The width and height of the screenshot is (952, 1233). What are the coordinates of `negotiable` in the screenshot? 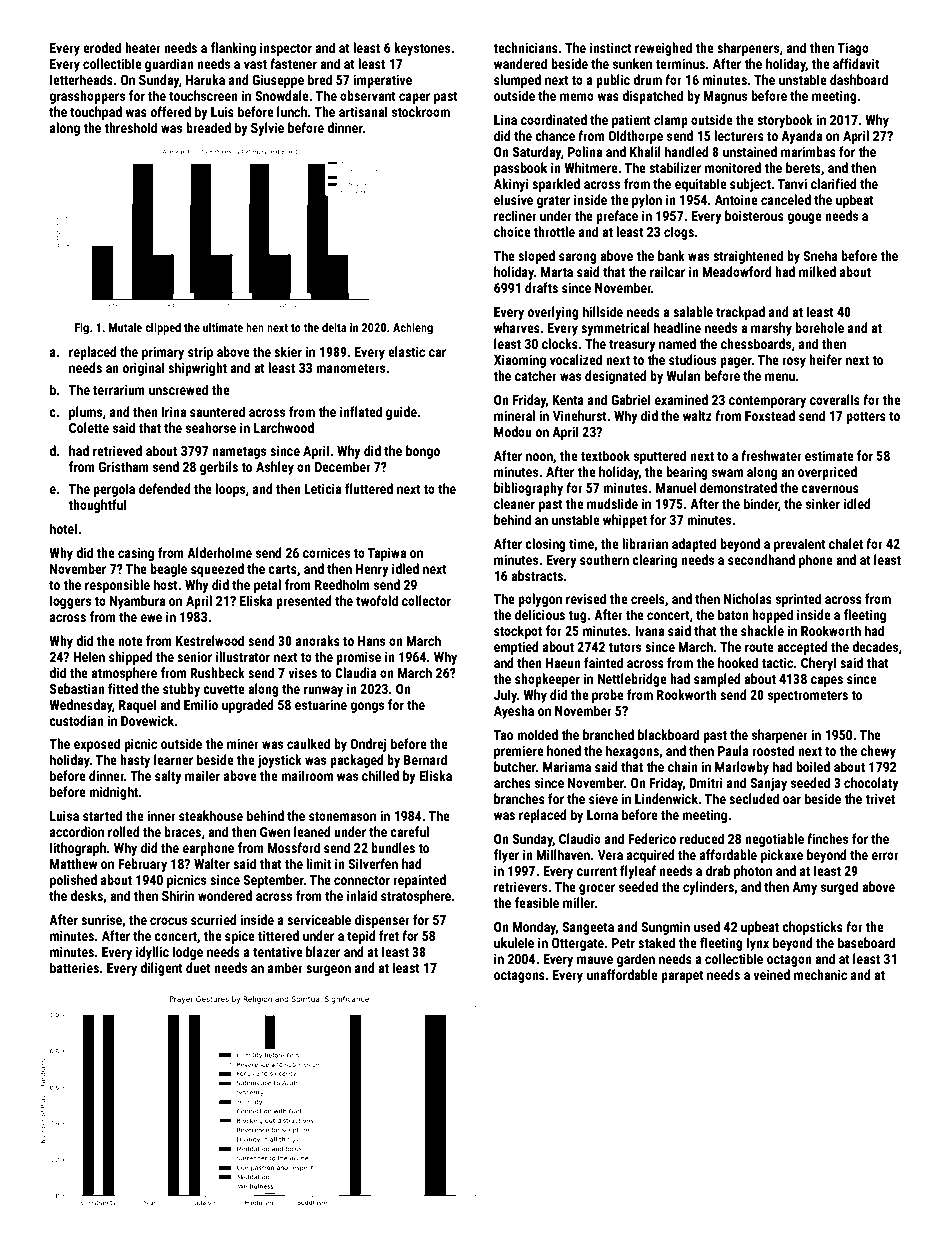 It's located at (774, 840).
